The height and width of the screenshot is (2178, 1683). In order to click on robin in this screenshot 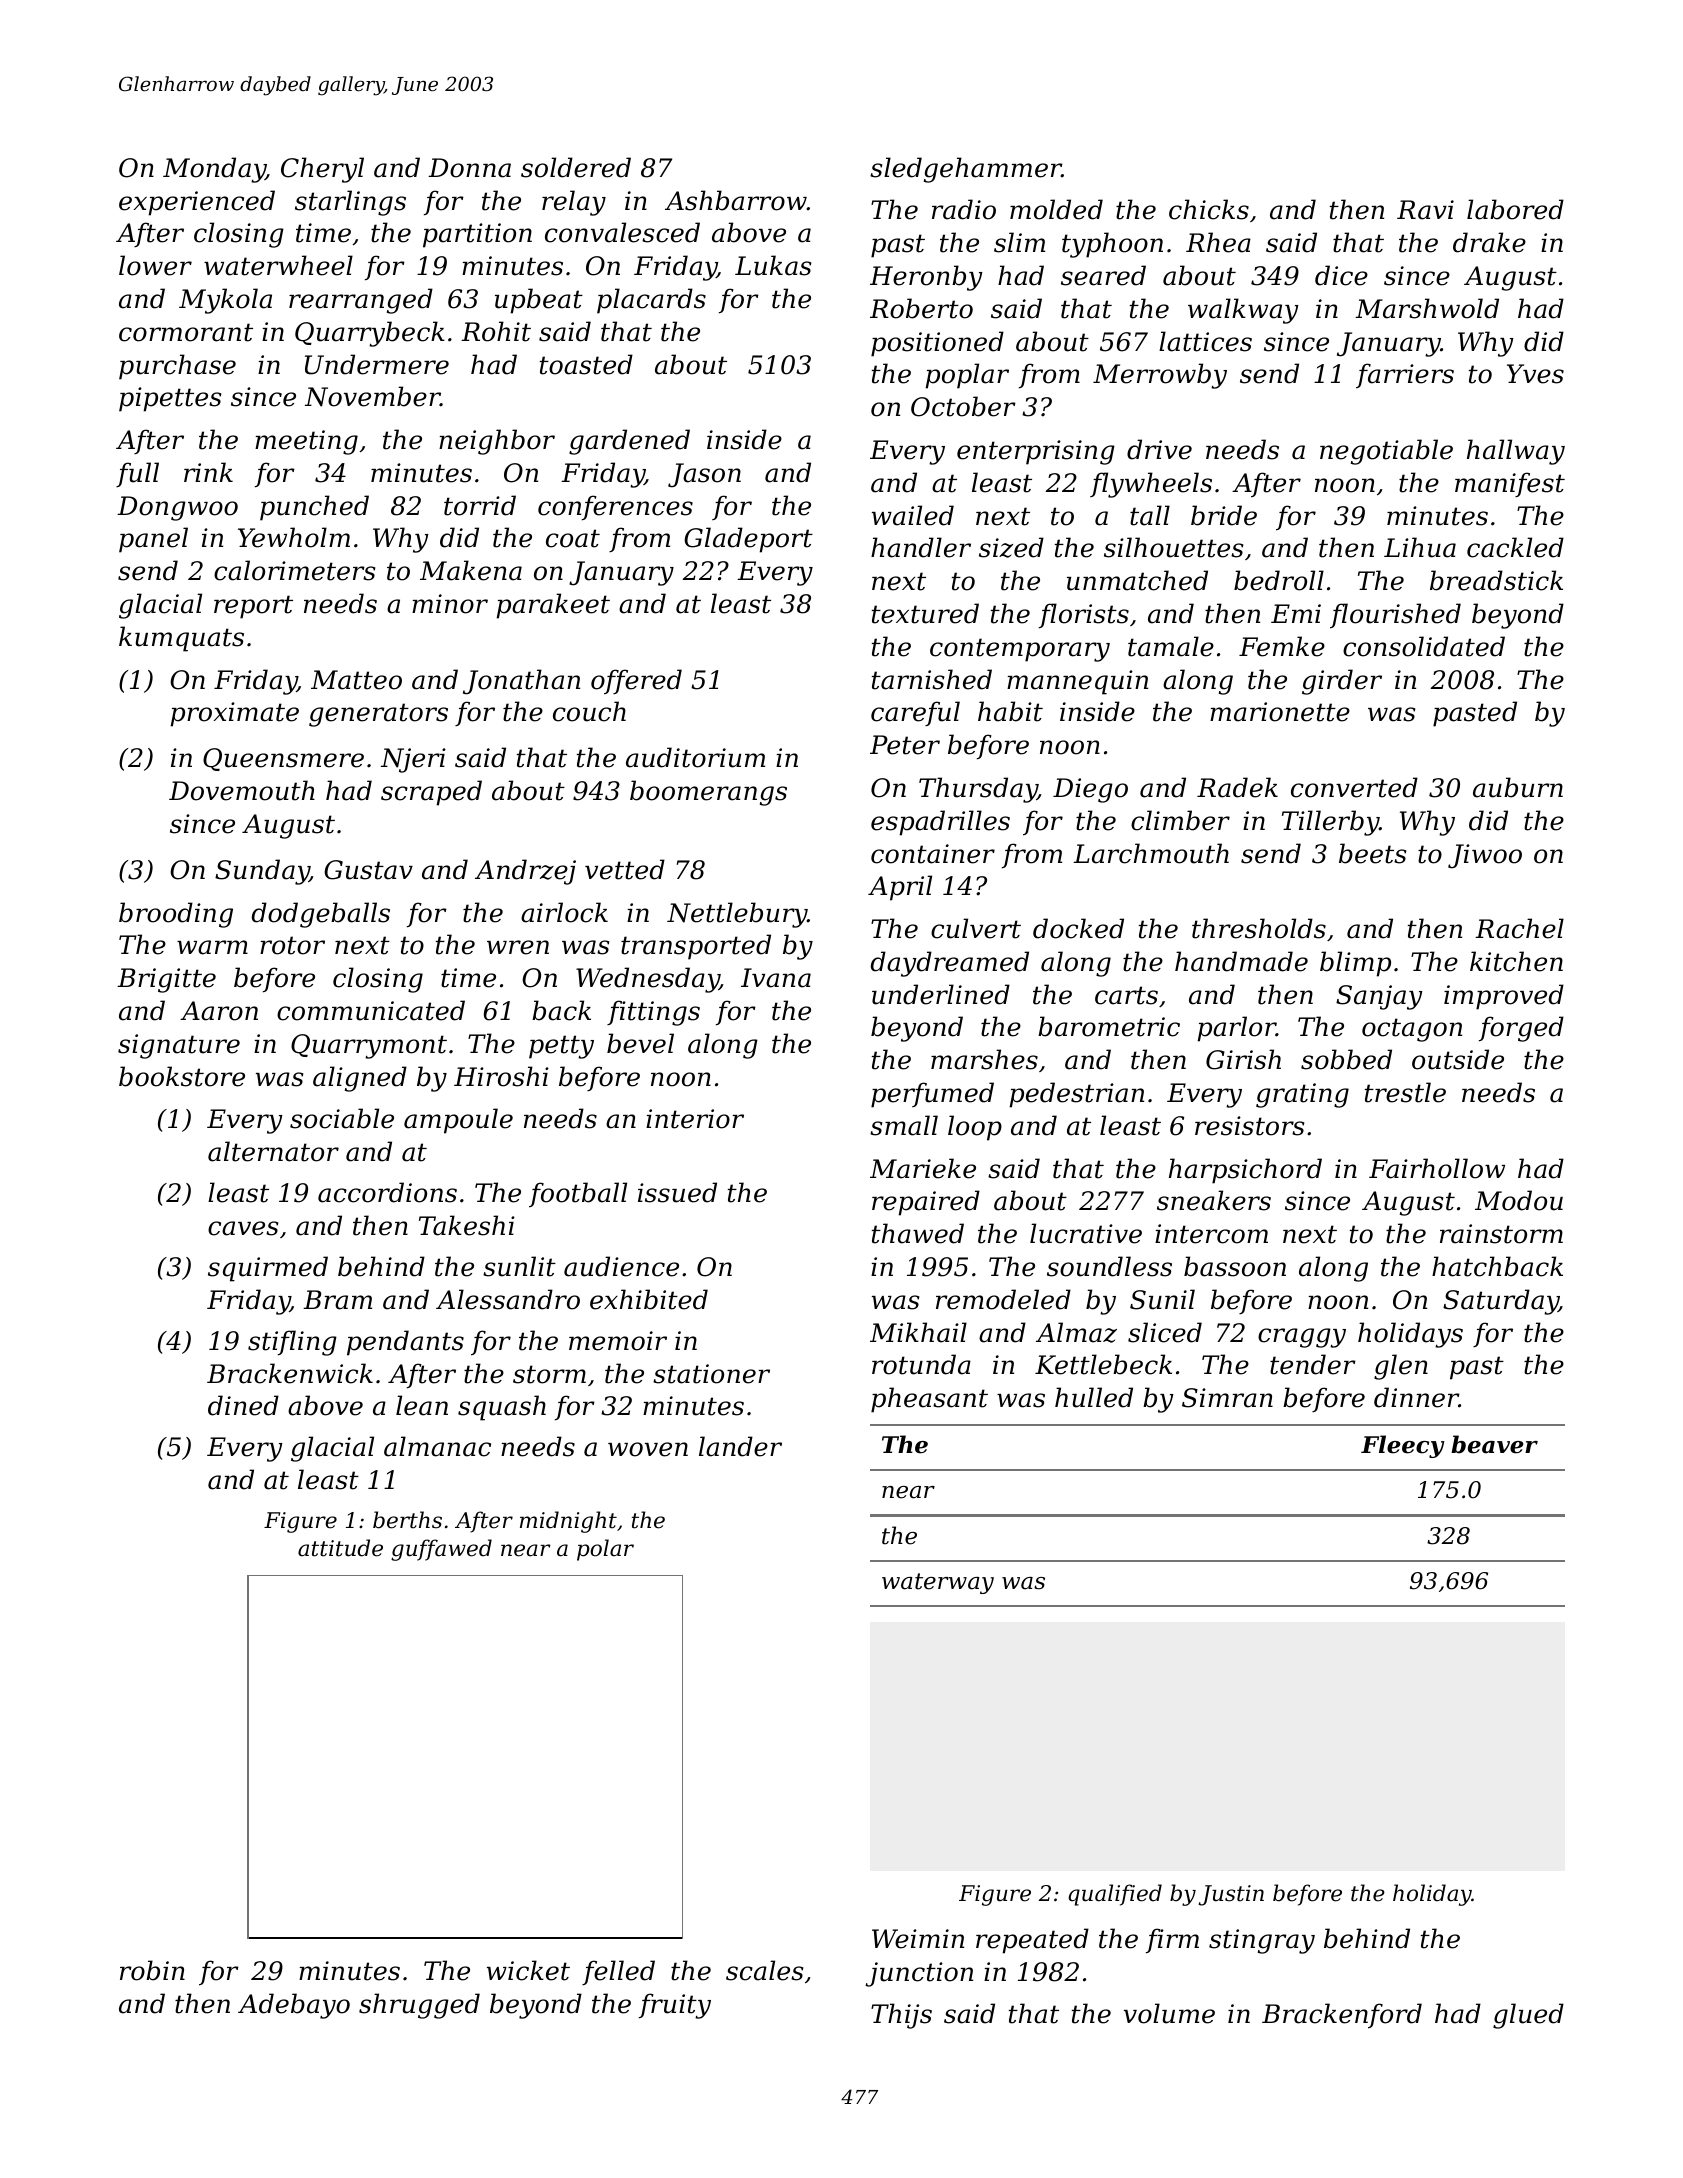, I will do `click(152, 1970)`.
